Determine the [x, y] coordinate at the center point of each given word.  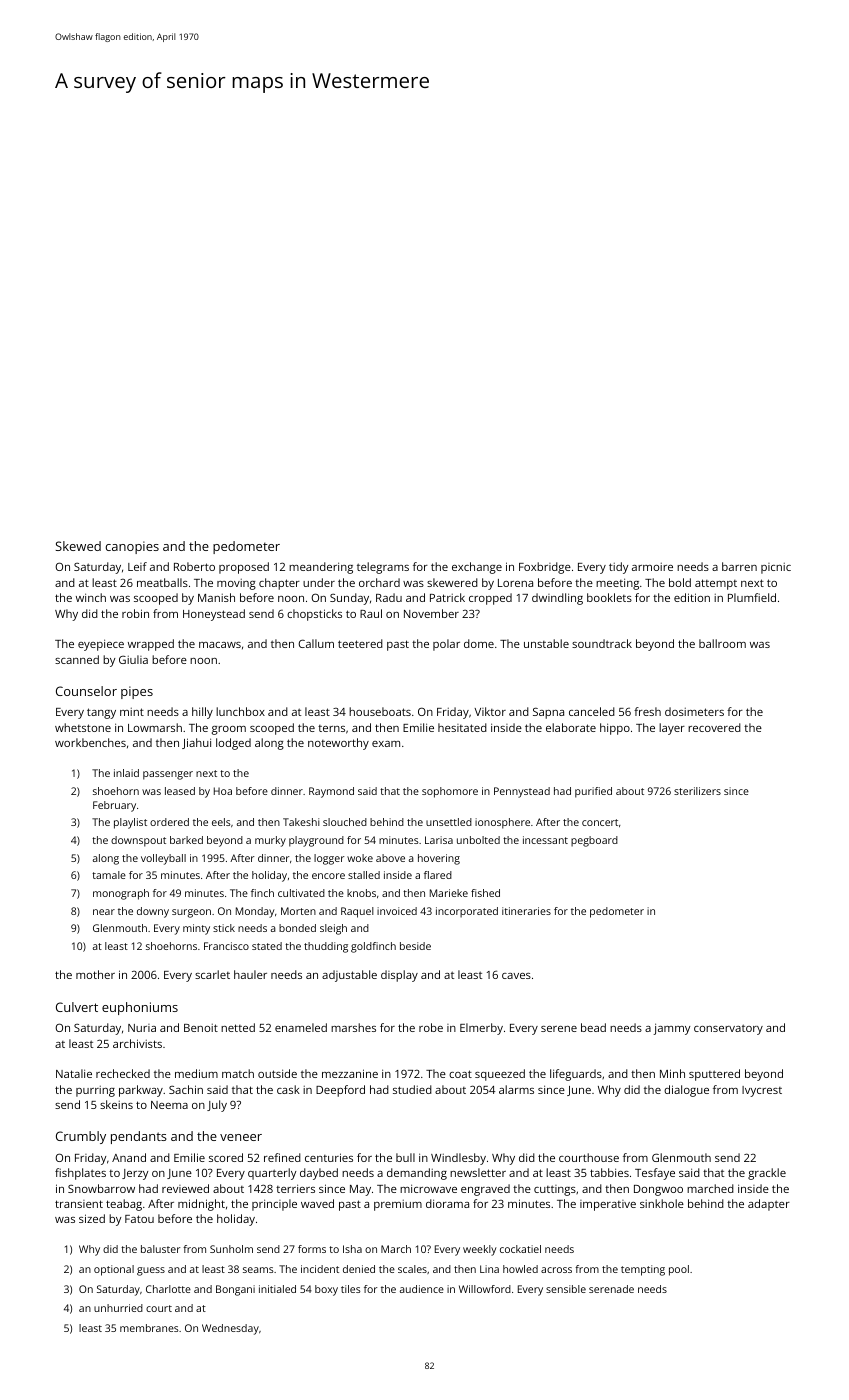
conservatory [728, 1029]
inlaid [126, 773]
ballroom [722, 643]
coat [460, 1074]
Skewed [78, 546]
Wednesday [230, 1329]
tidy [618, 568]
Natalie [74, 1073]
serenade [611, 1289]
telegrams [383, 568]
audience [422, 1289]
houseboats [380, 711]
